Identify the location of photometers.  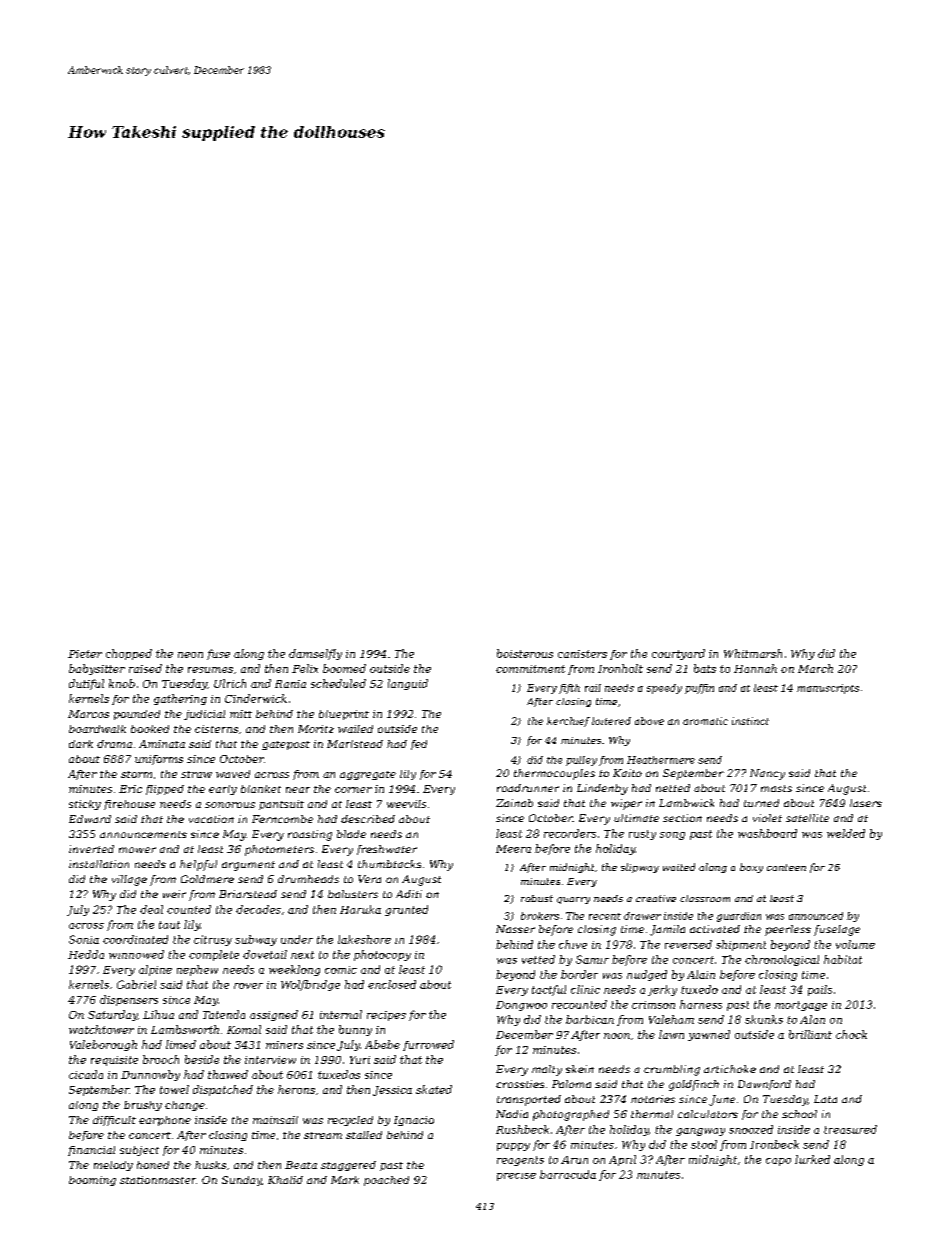
(279, 850).
